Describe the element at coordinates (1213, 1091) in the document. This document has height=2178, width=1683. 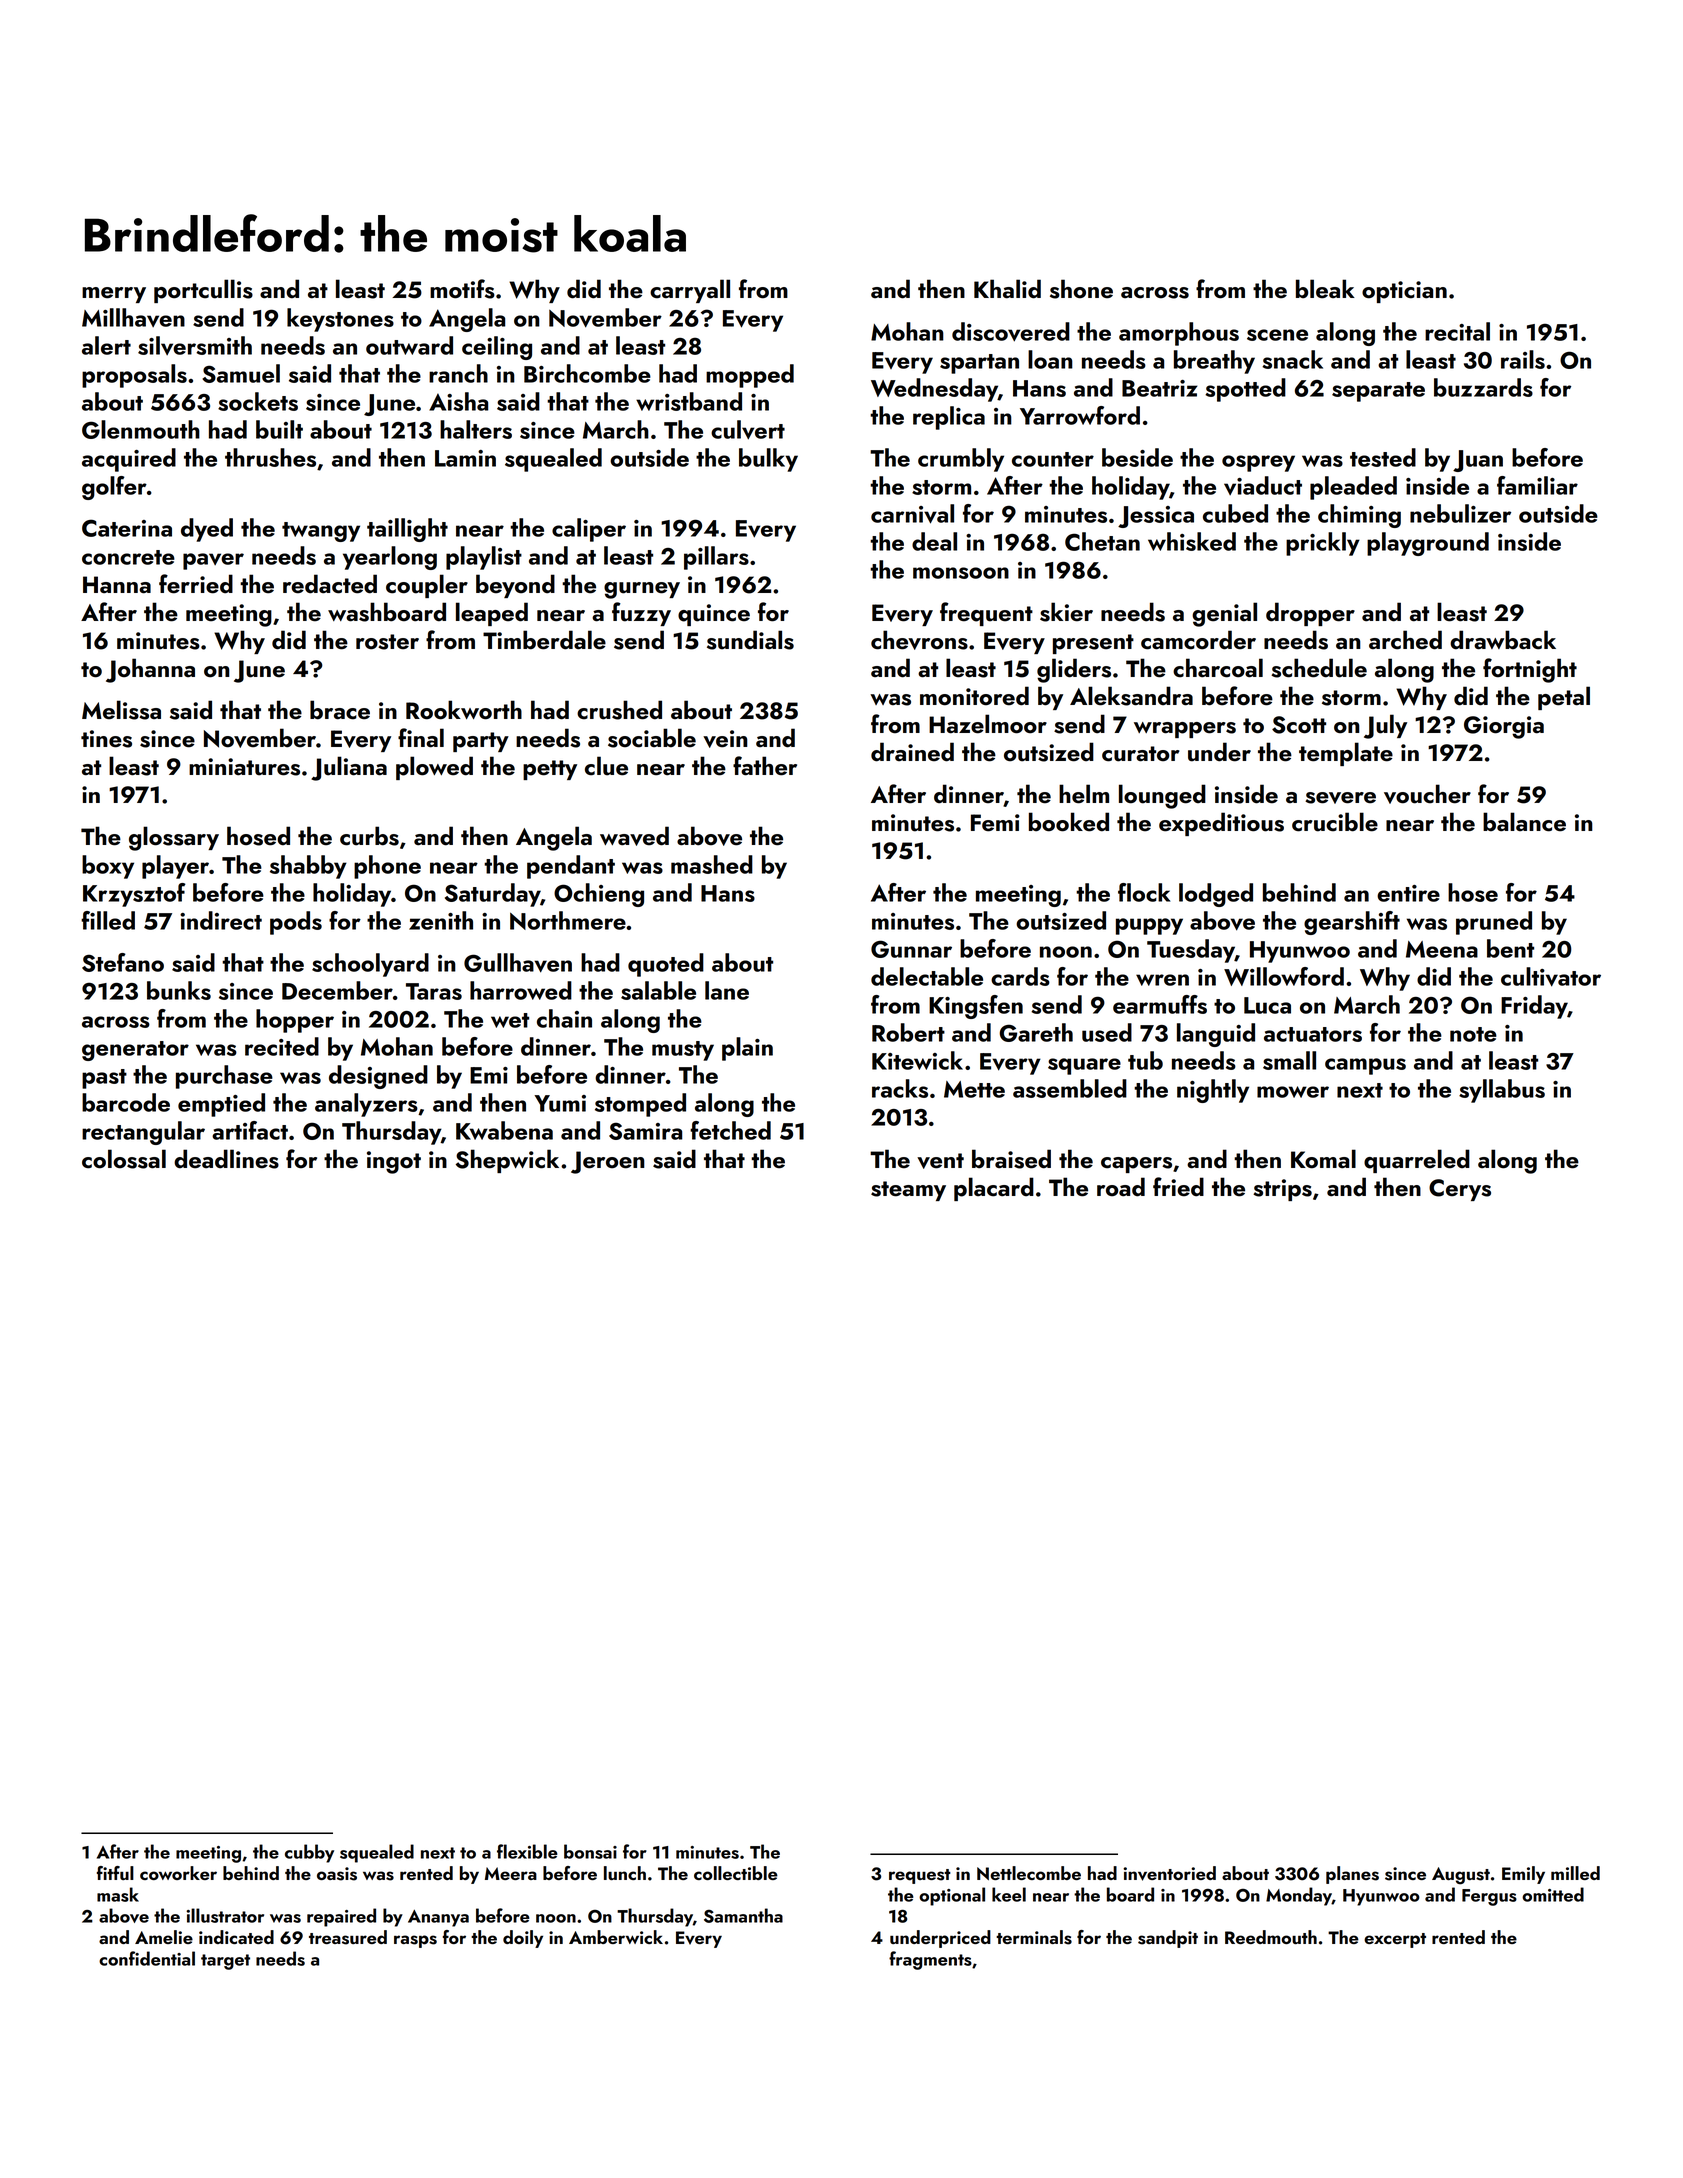
I see `nightly` at that location.
